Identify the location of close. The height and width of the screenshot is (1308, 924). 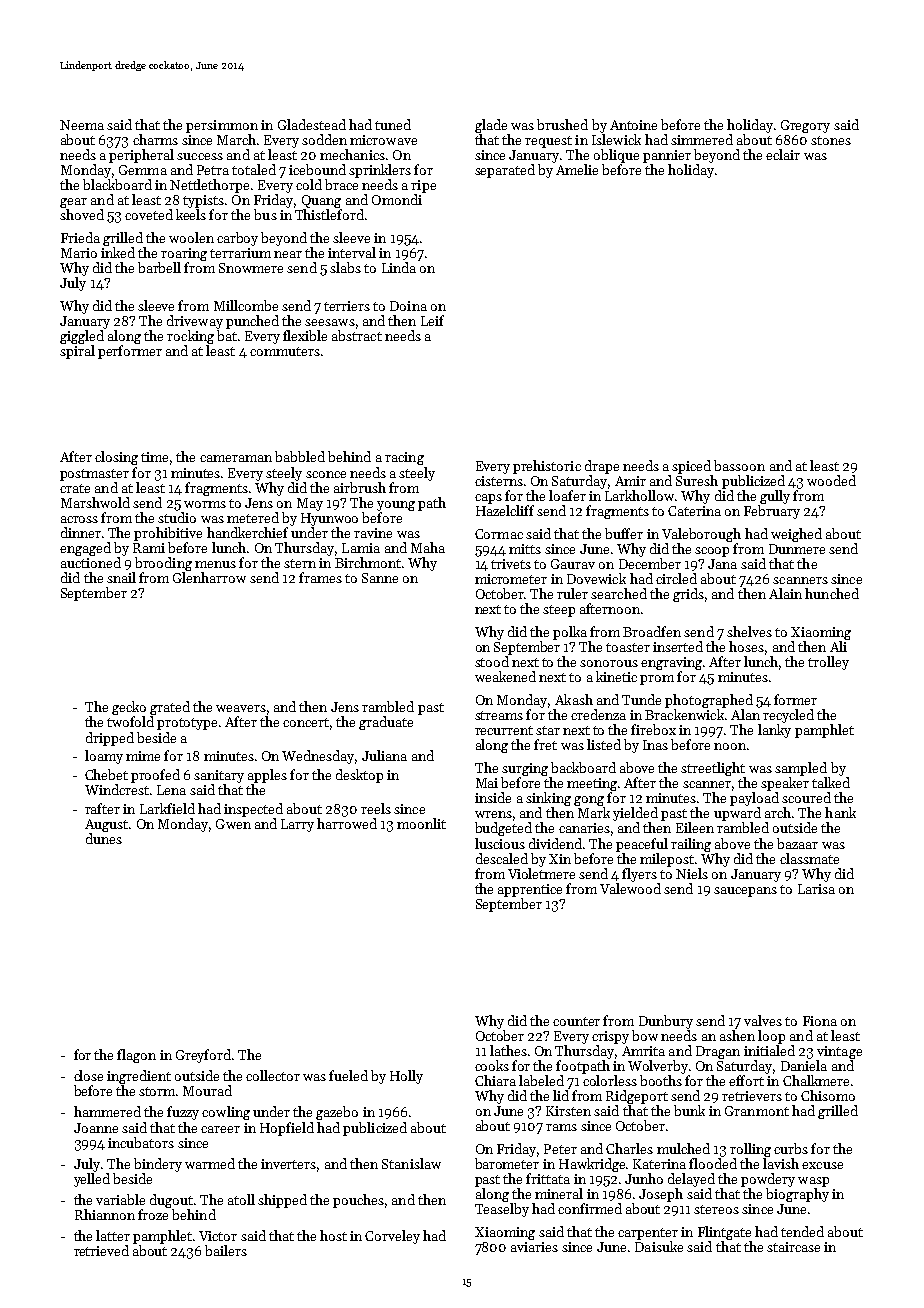
(88, 1075).
